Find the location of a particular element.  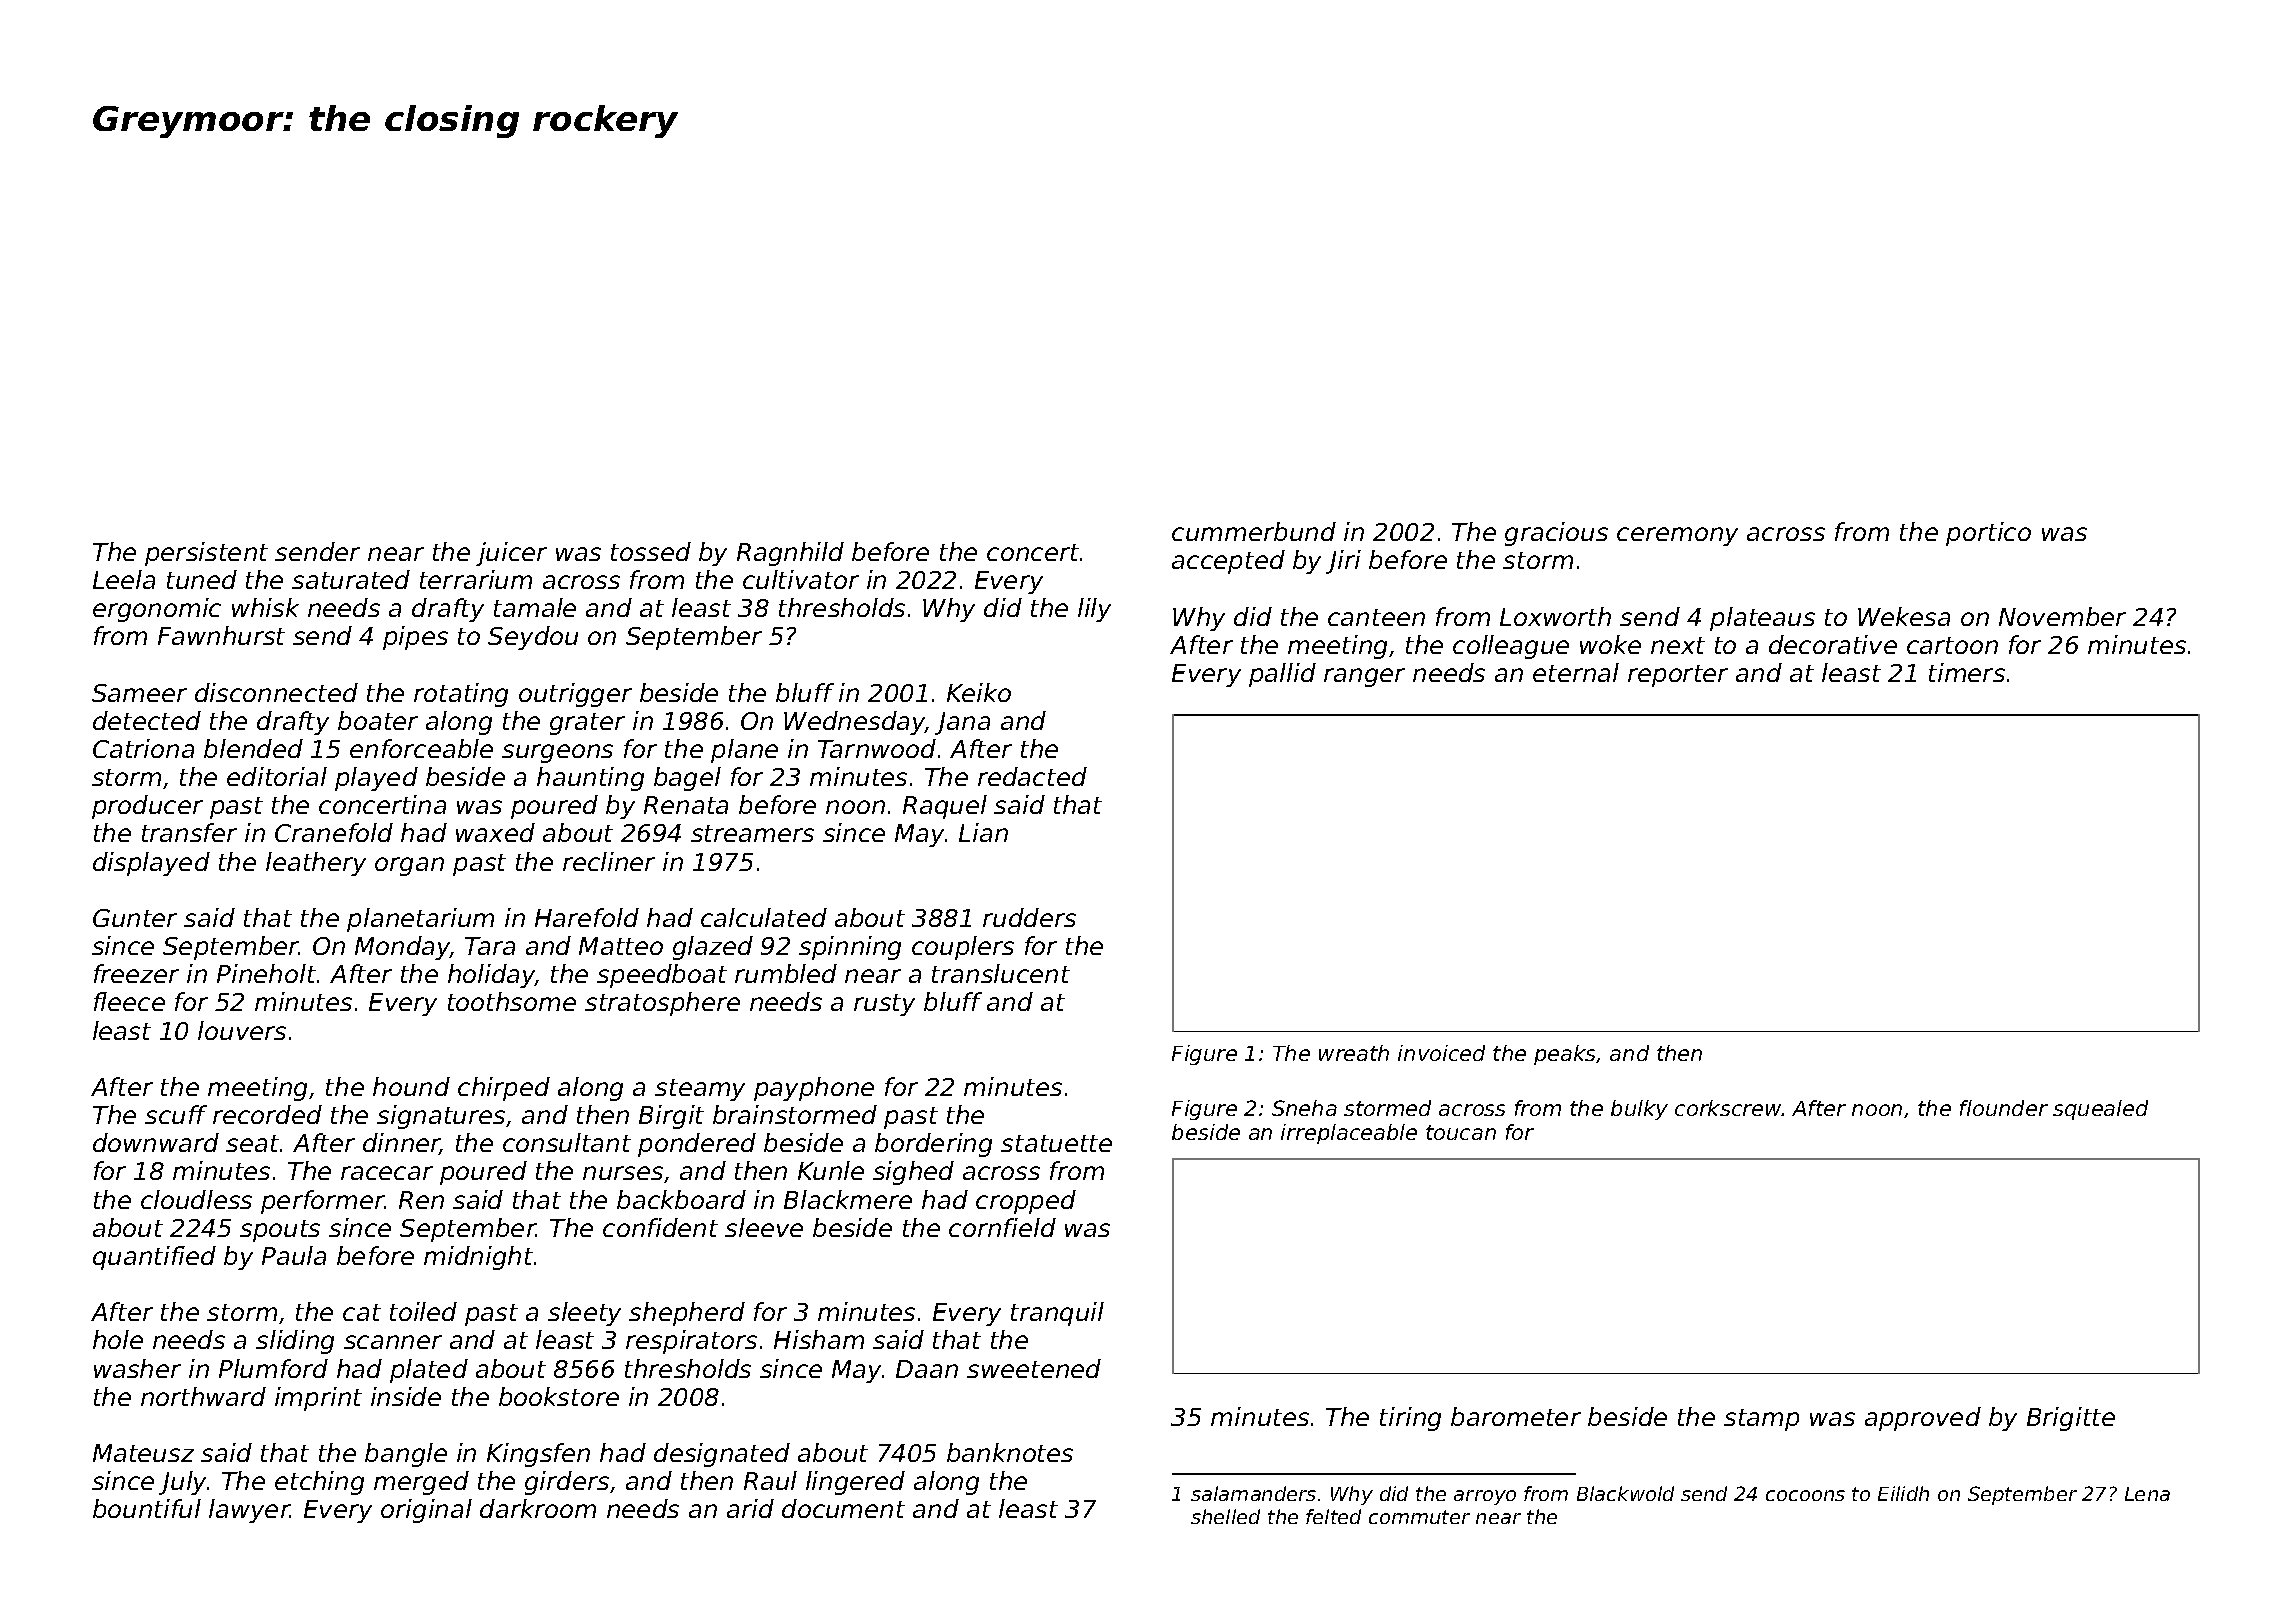

squealed is located at coordinates (2100, 1110).
